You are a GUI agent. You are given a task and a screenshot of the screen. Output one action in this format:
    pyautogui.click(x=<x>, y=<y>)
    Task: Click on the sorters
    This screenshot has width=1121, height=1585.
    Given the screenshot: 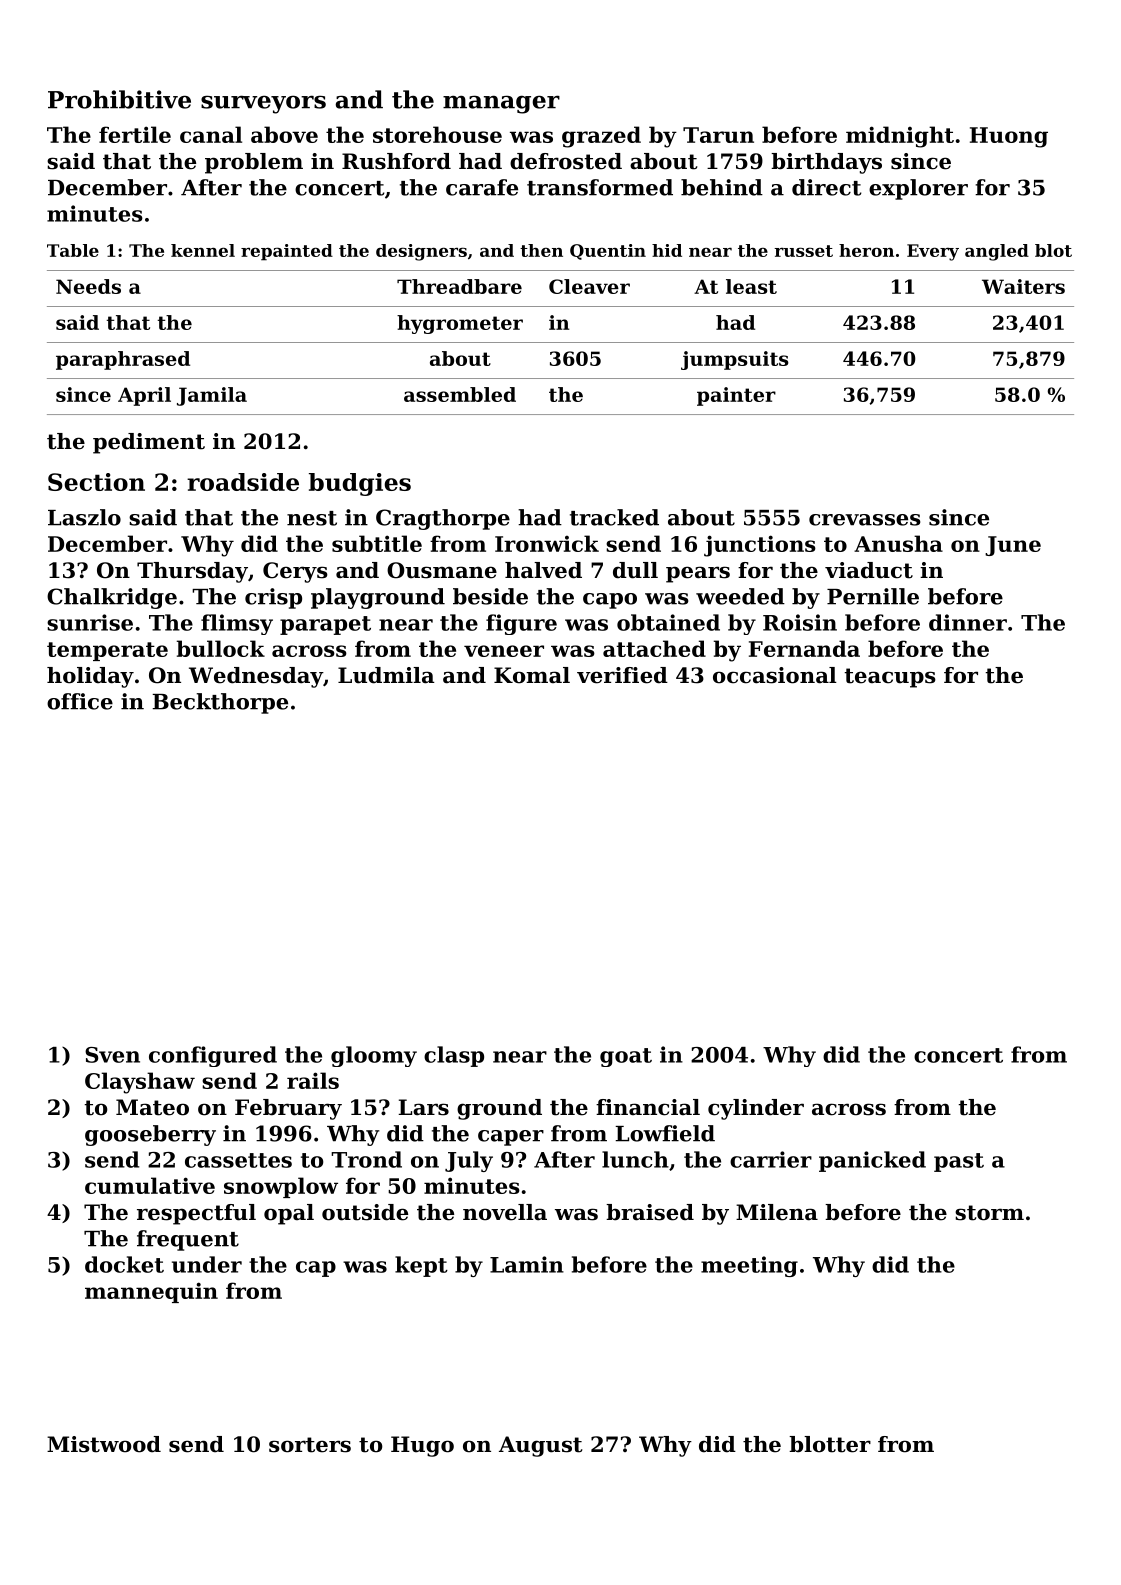 What is the action you would take?
    pyautogui.click(x=310, y=1445)
